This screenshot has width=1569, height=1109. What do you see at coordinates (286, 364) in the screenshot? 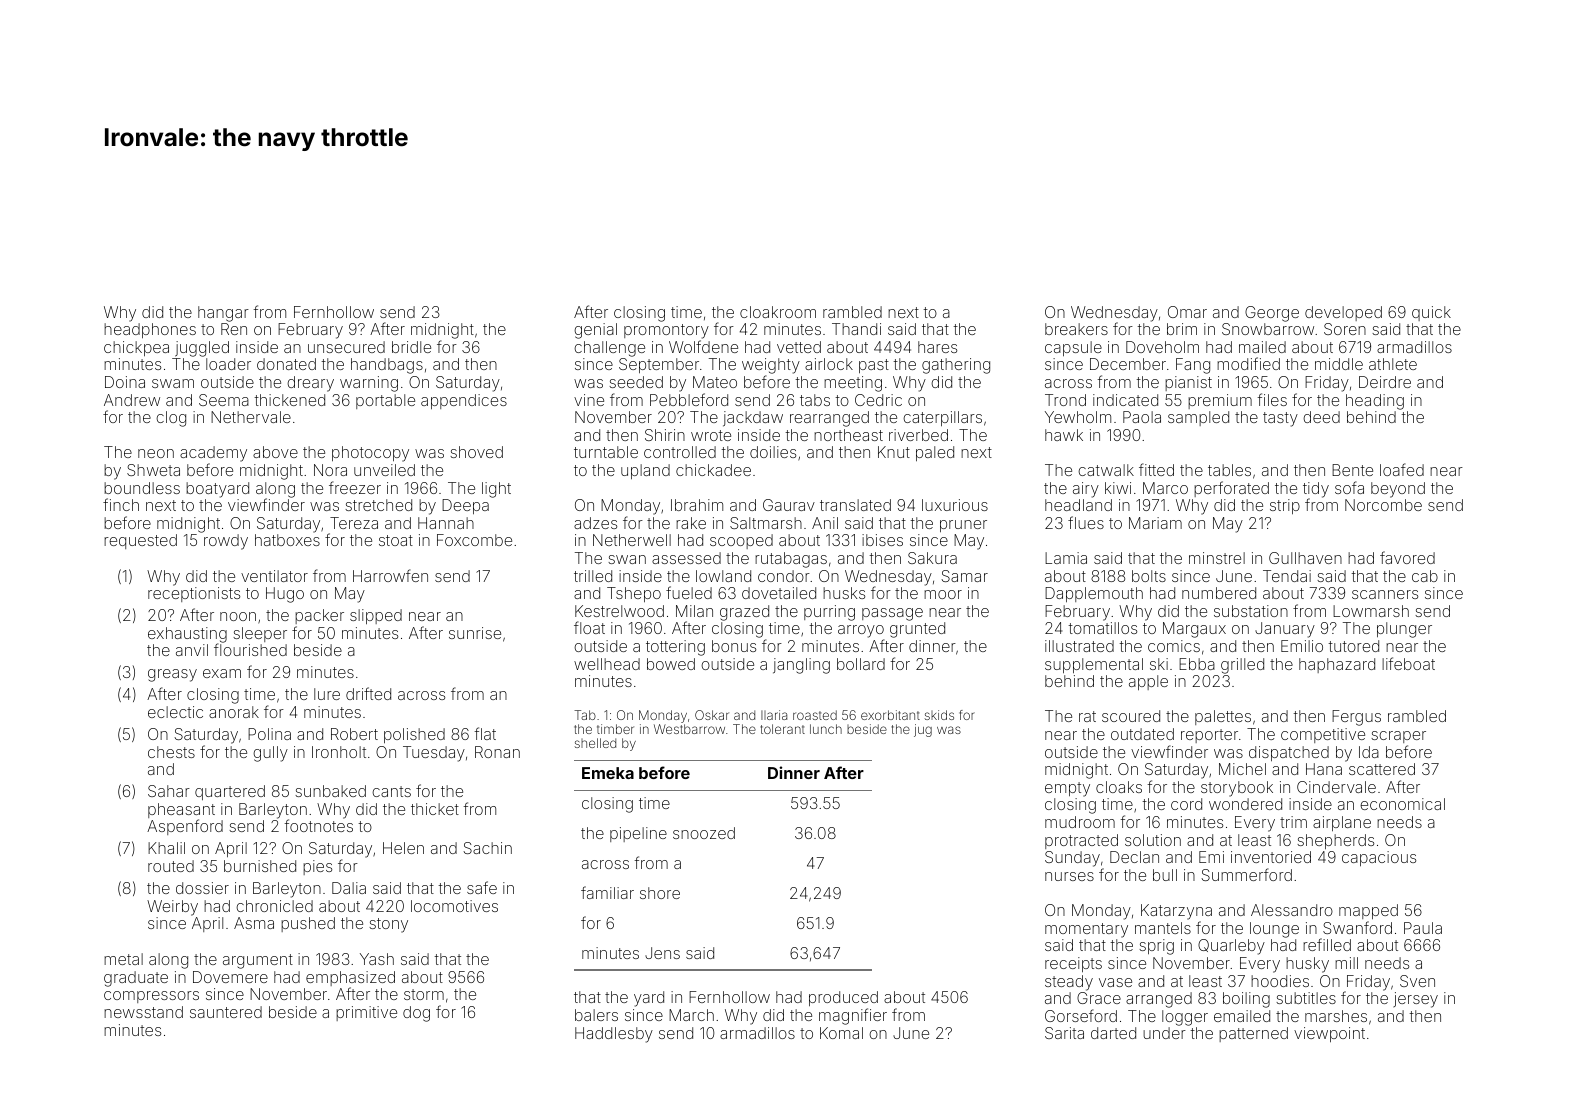
I see `donated` at bounding box center [286, 364].
